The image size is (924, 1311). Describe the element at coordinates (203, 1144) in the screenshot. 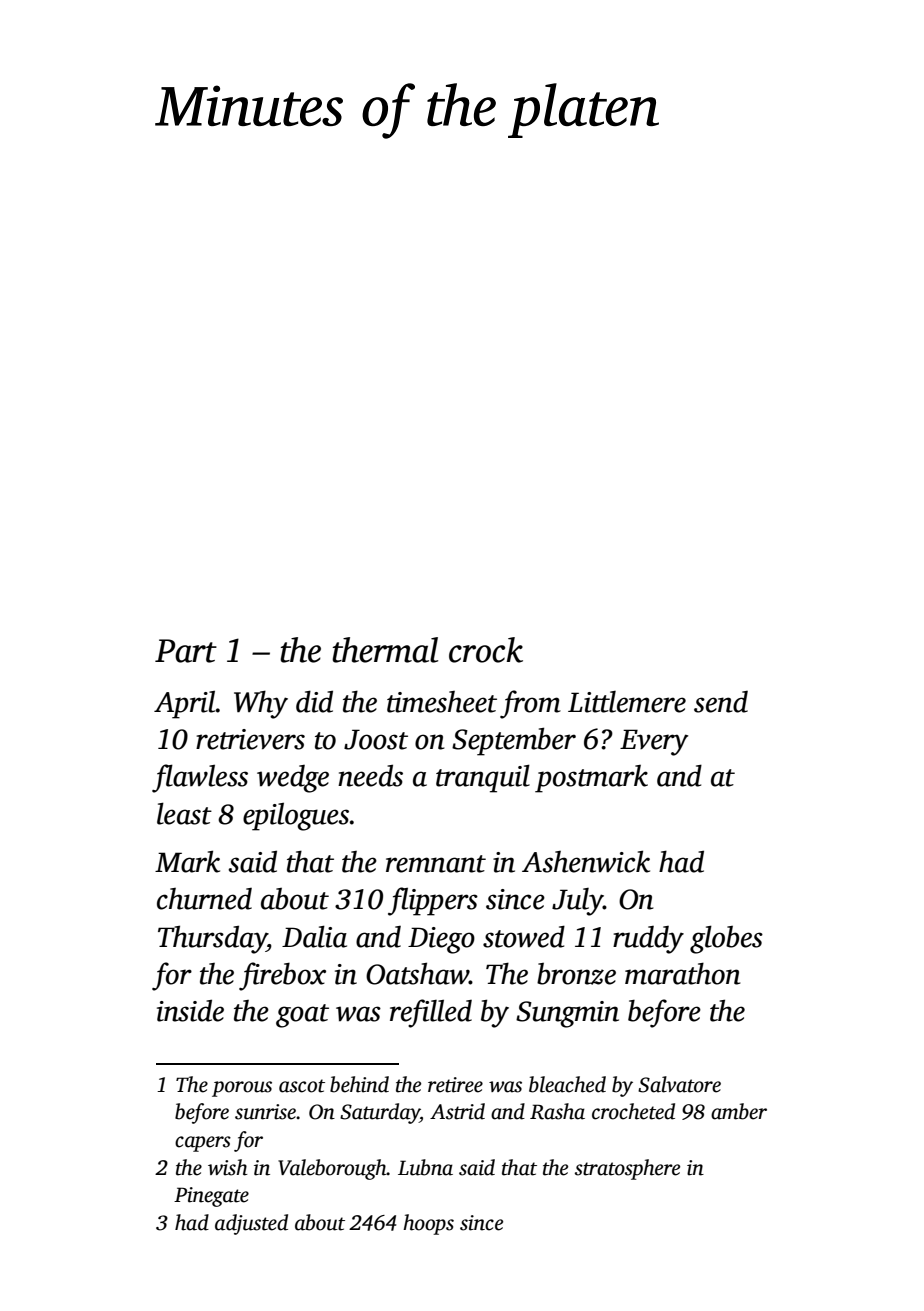

I see `capers` at that location.
